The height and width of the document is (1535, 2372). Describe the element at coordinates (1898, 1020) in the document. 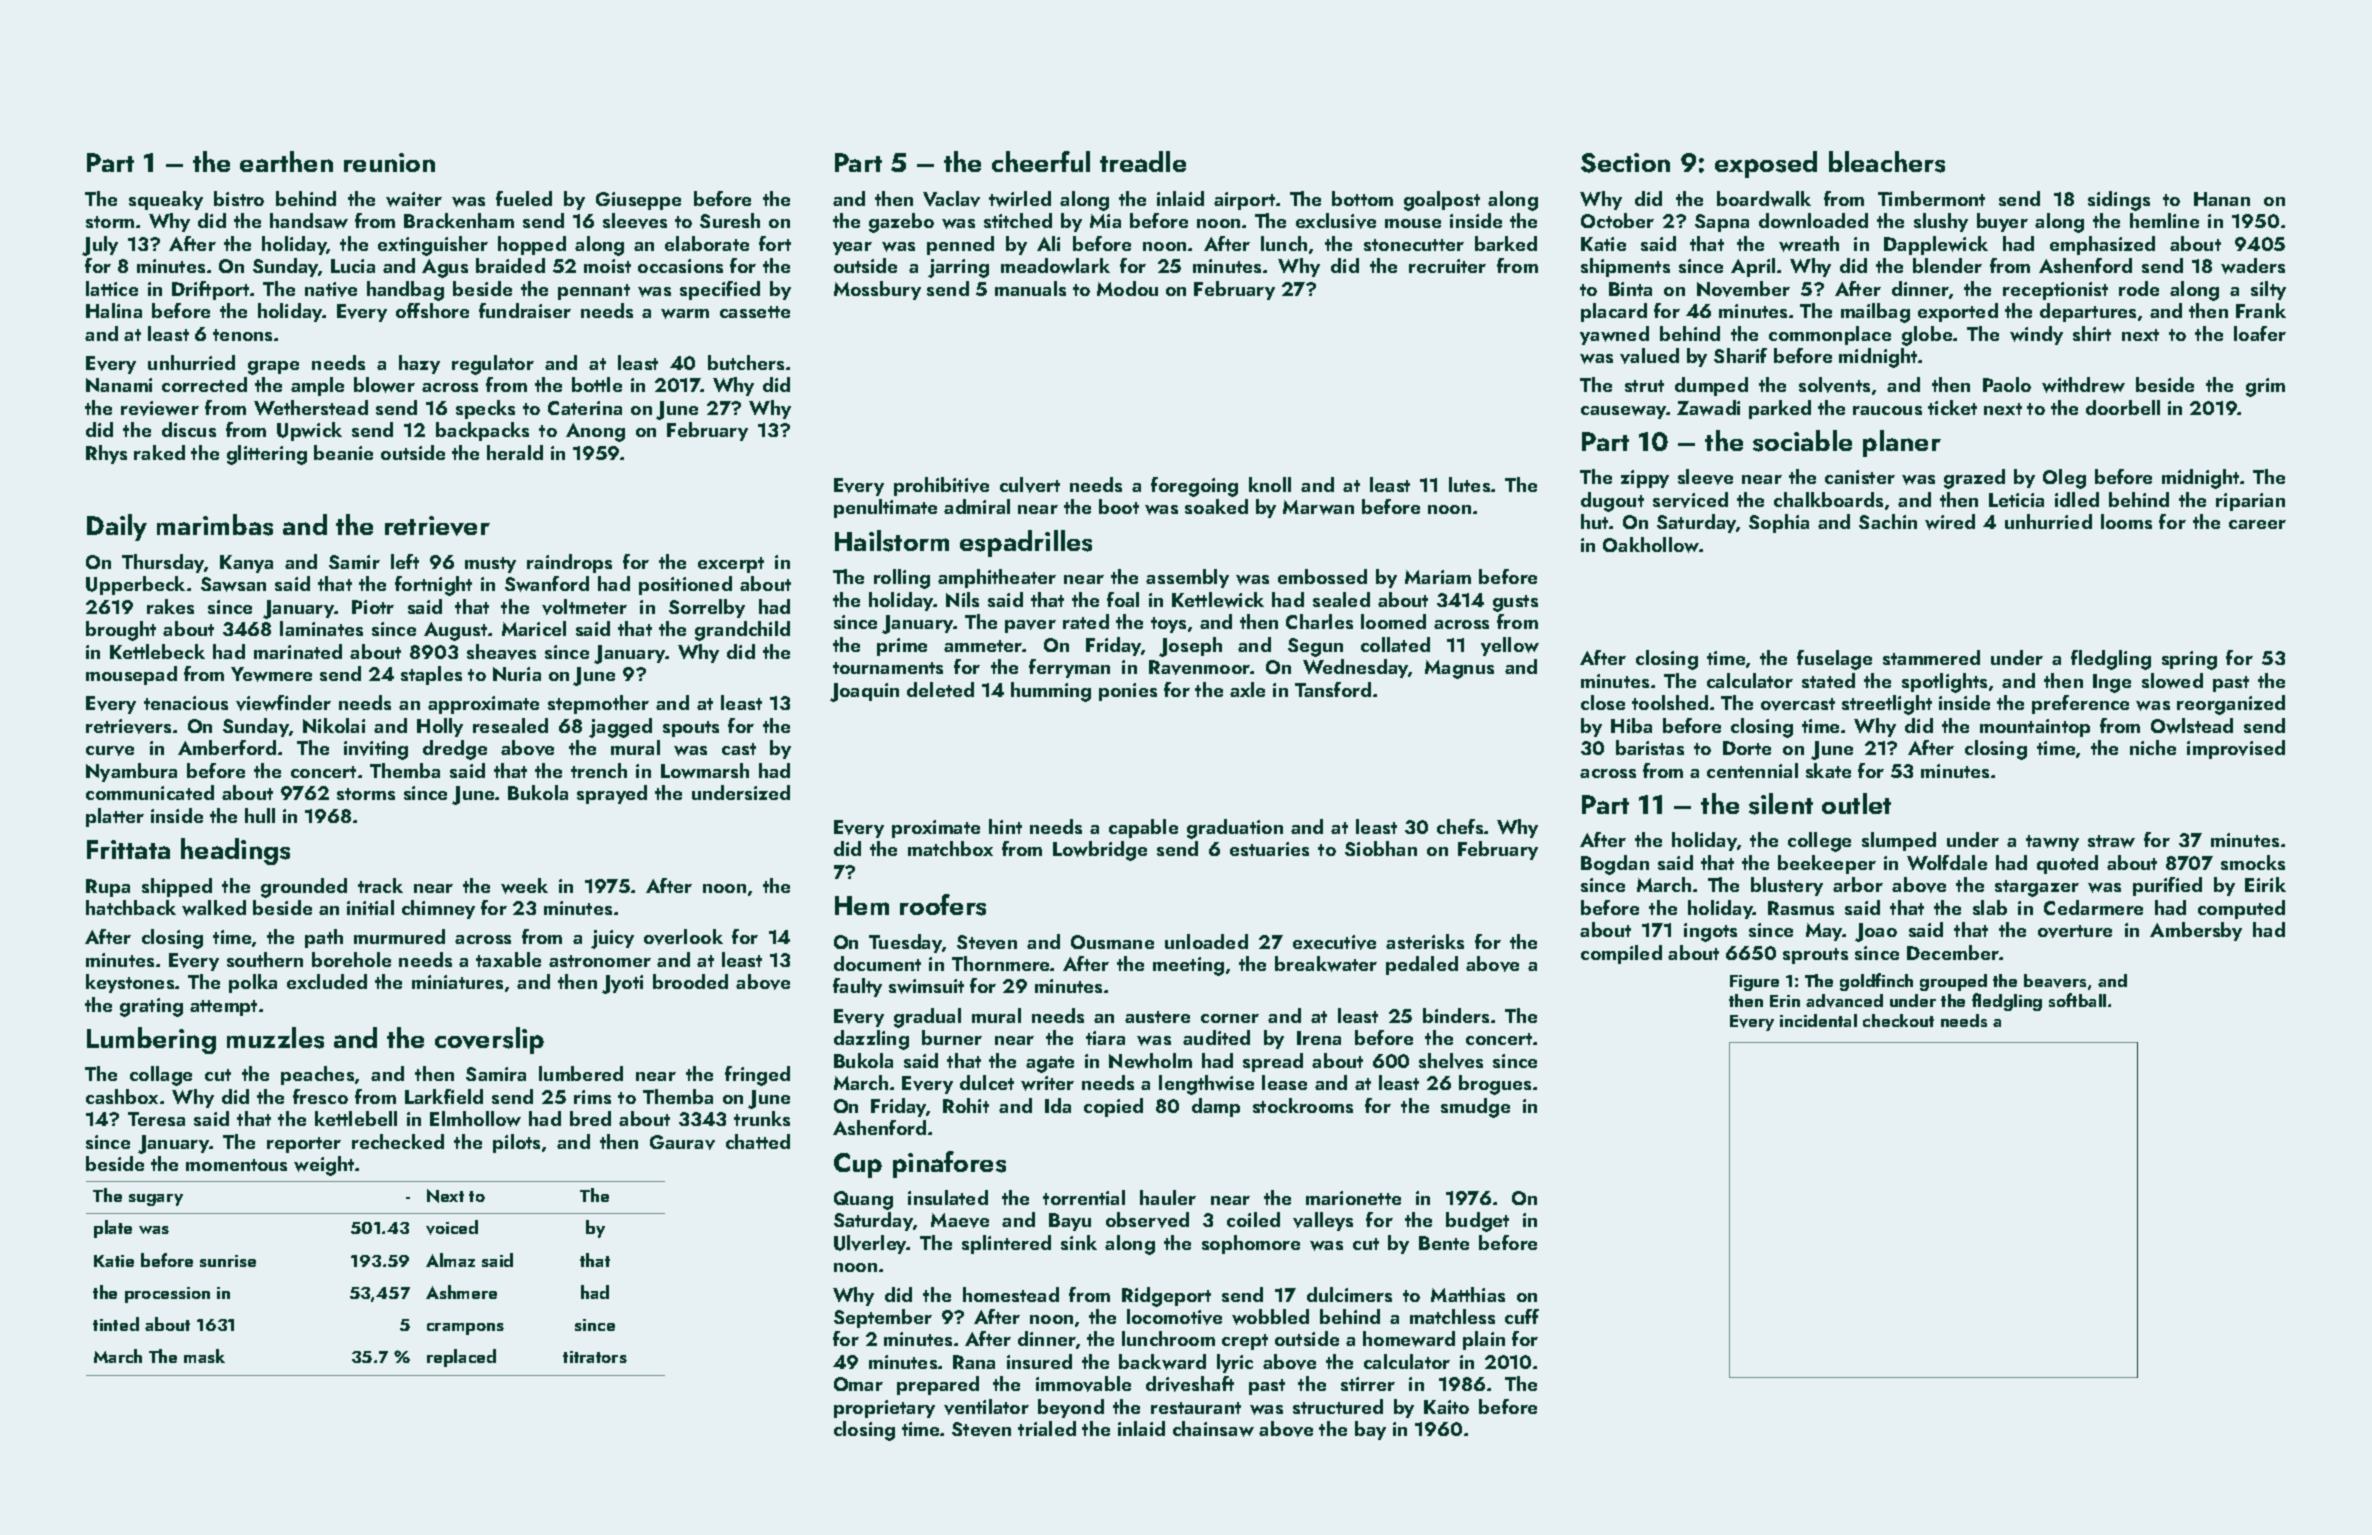

I see `checkout` at that location.
